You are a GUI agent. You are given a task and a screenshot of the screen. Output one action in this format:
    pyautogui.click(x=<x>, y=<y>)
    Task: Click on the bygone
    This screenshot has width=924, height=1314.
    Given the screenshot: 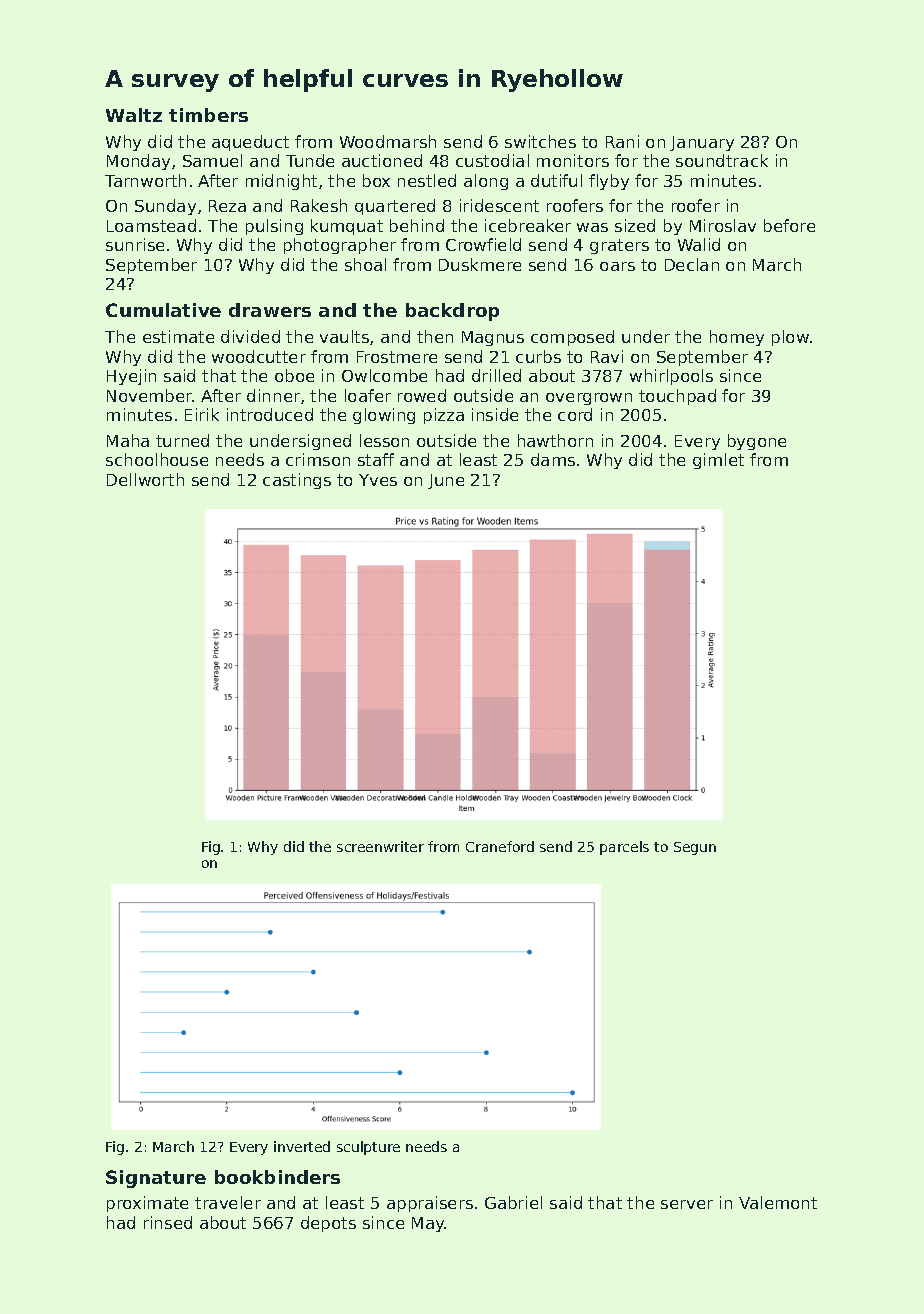 What is the action you would take?
    pyautogui.click(x=757, y=442)
